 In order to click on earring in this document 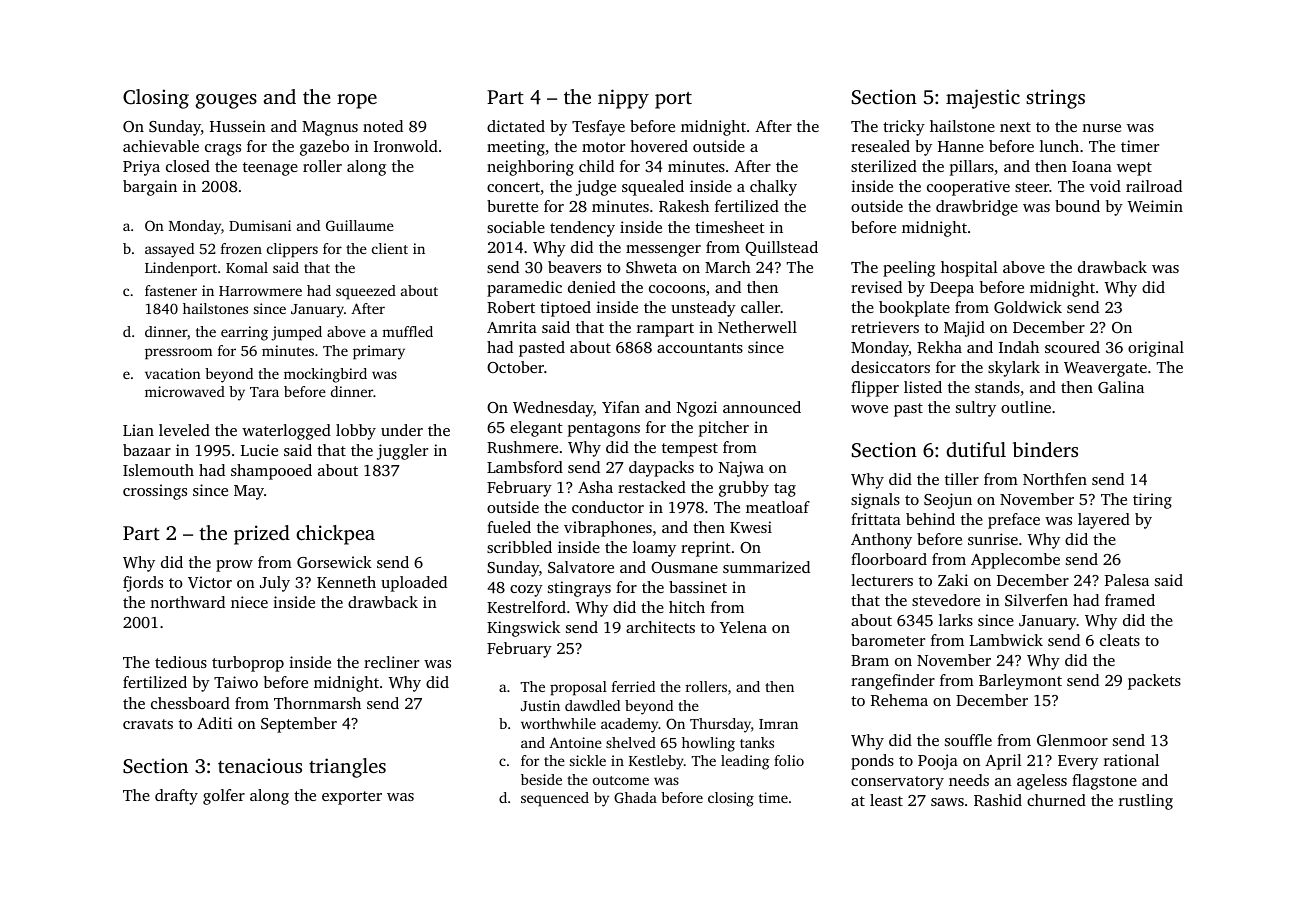, I will do `click(244, 333)`.
